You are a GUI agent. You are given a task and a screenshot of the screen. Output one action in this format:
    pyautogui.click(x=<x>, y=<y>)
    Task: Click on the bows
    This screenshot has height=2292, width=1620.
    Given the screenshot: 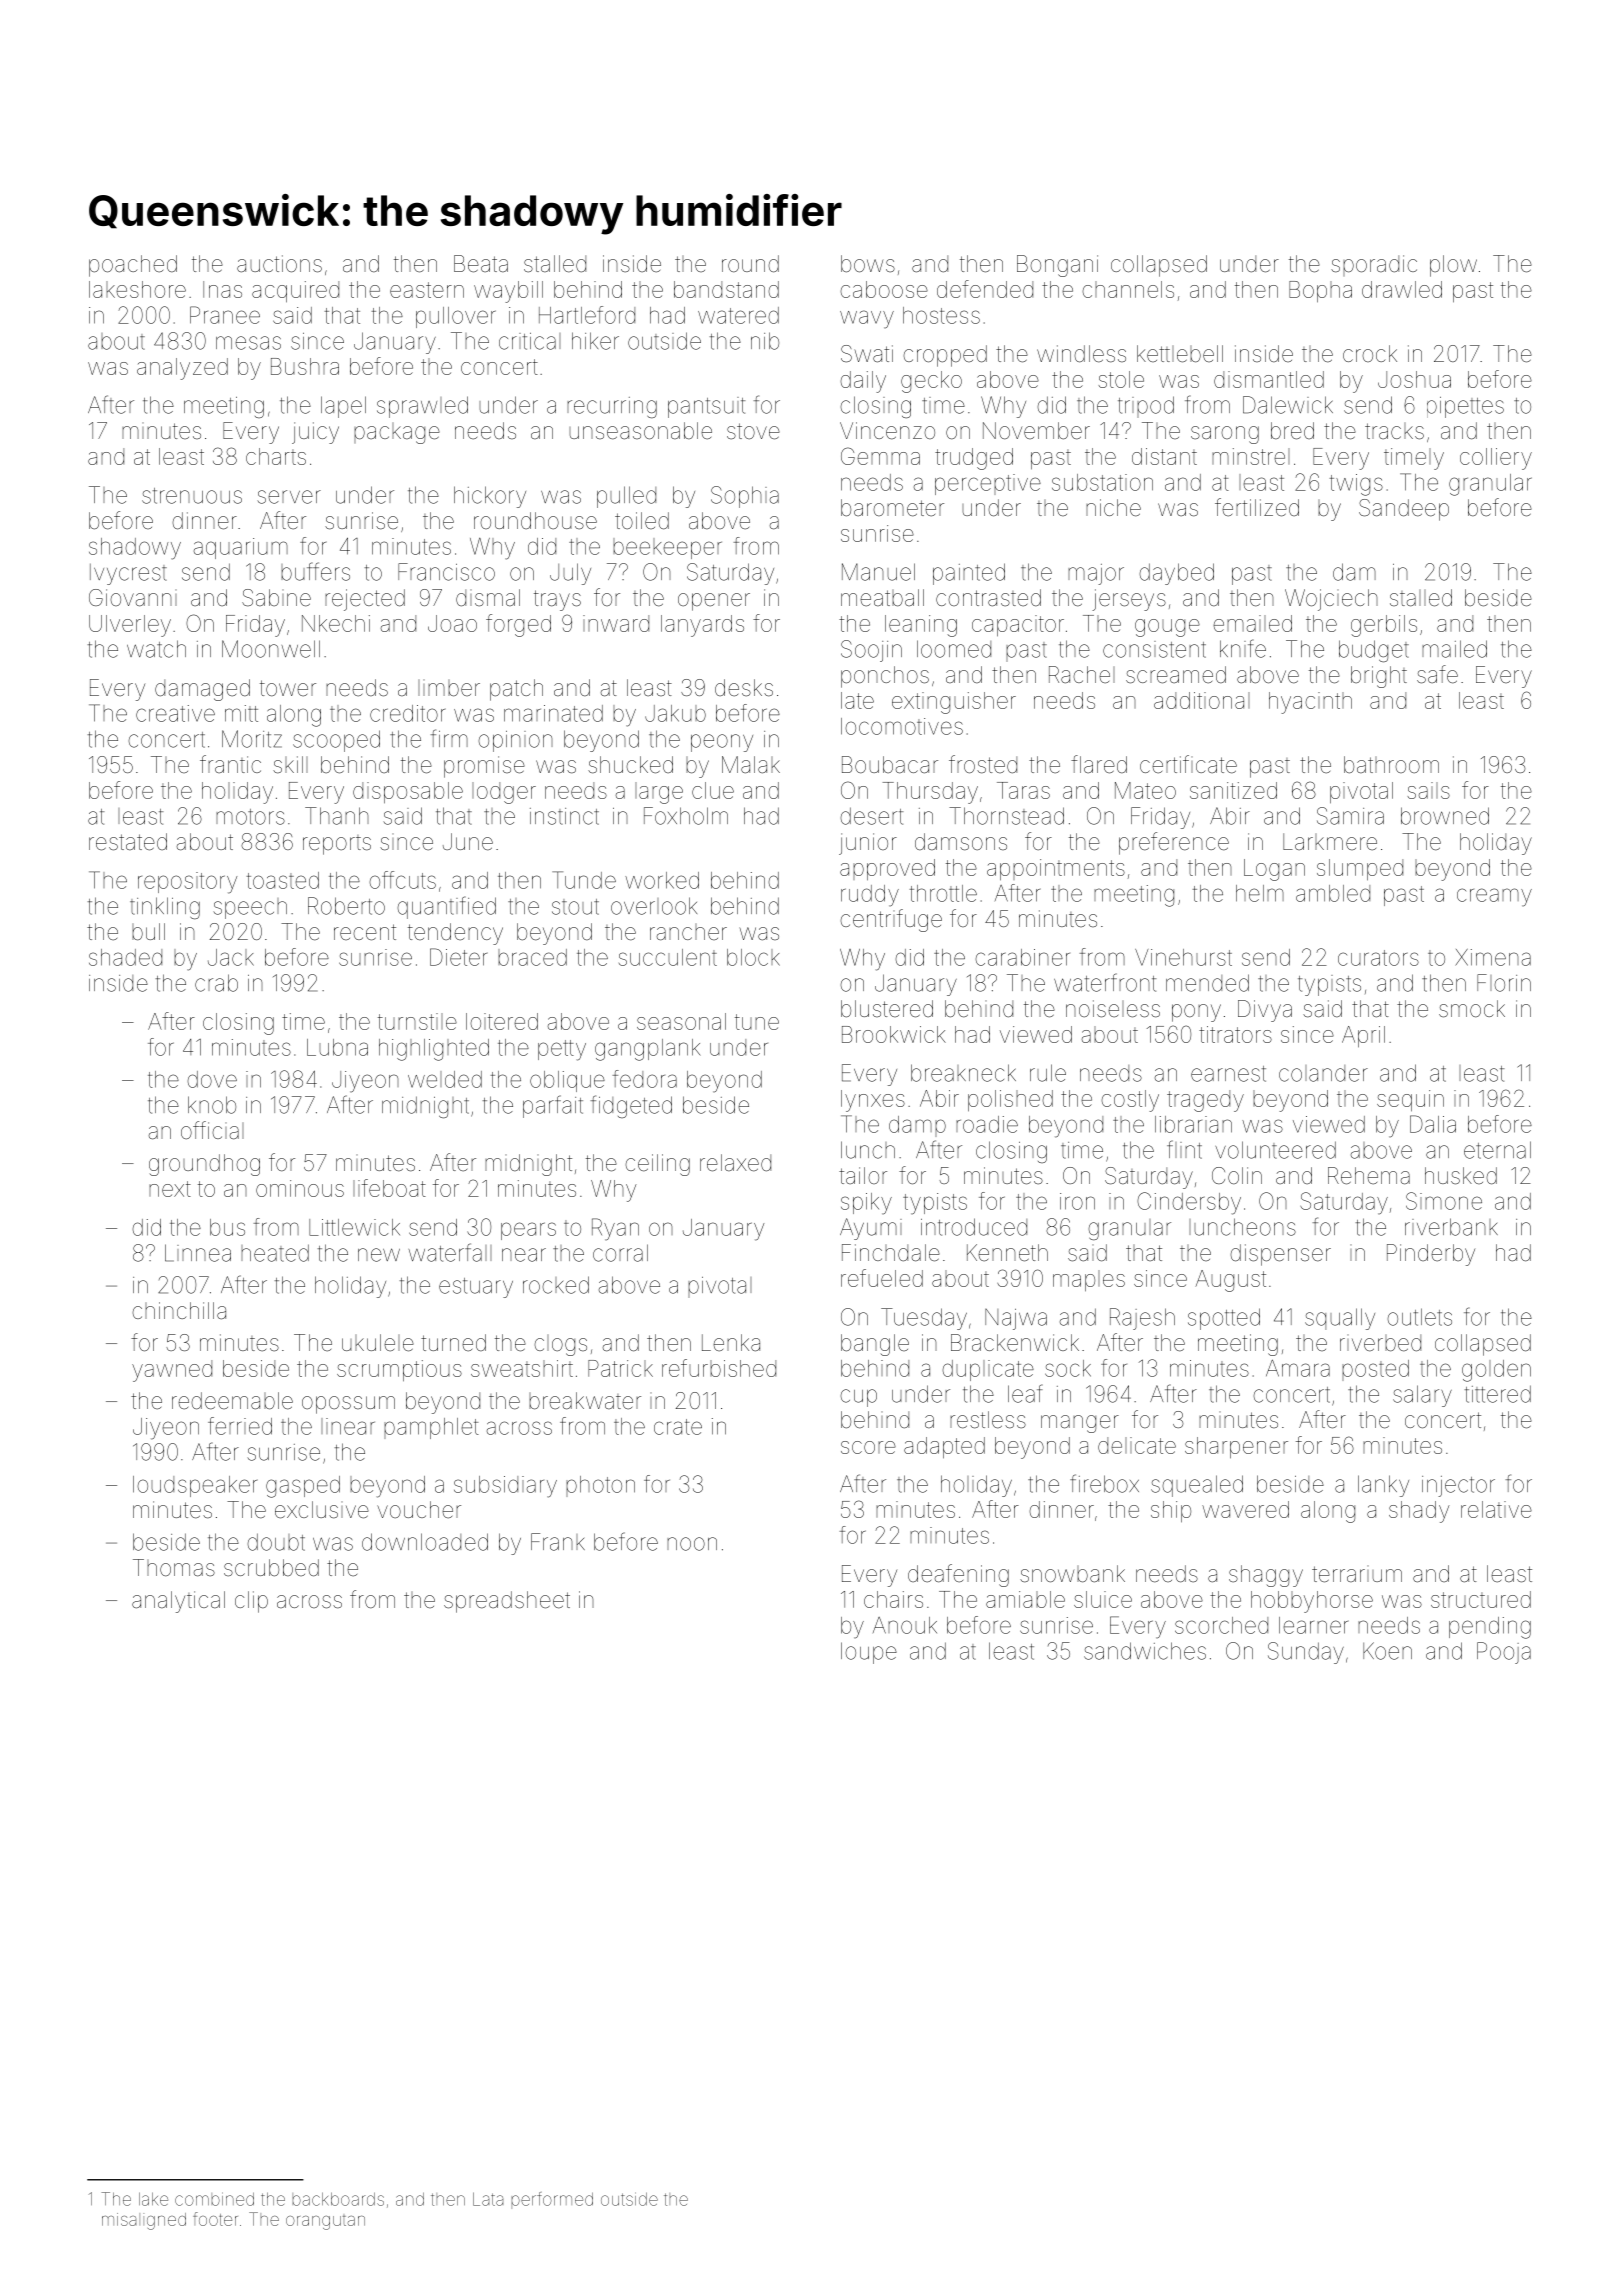 What is the action you would take?
    pyautogui.click(x=868, y=264)
